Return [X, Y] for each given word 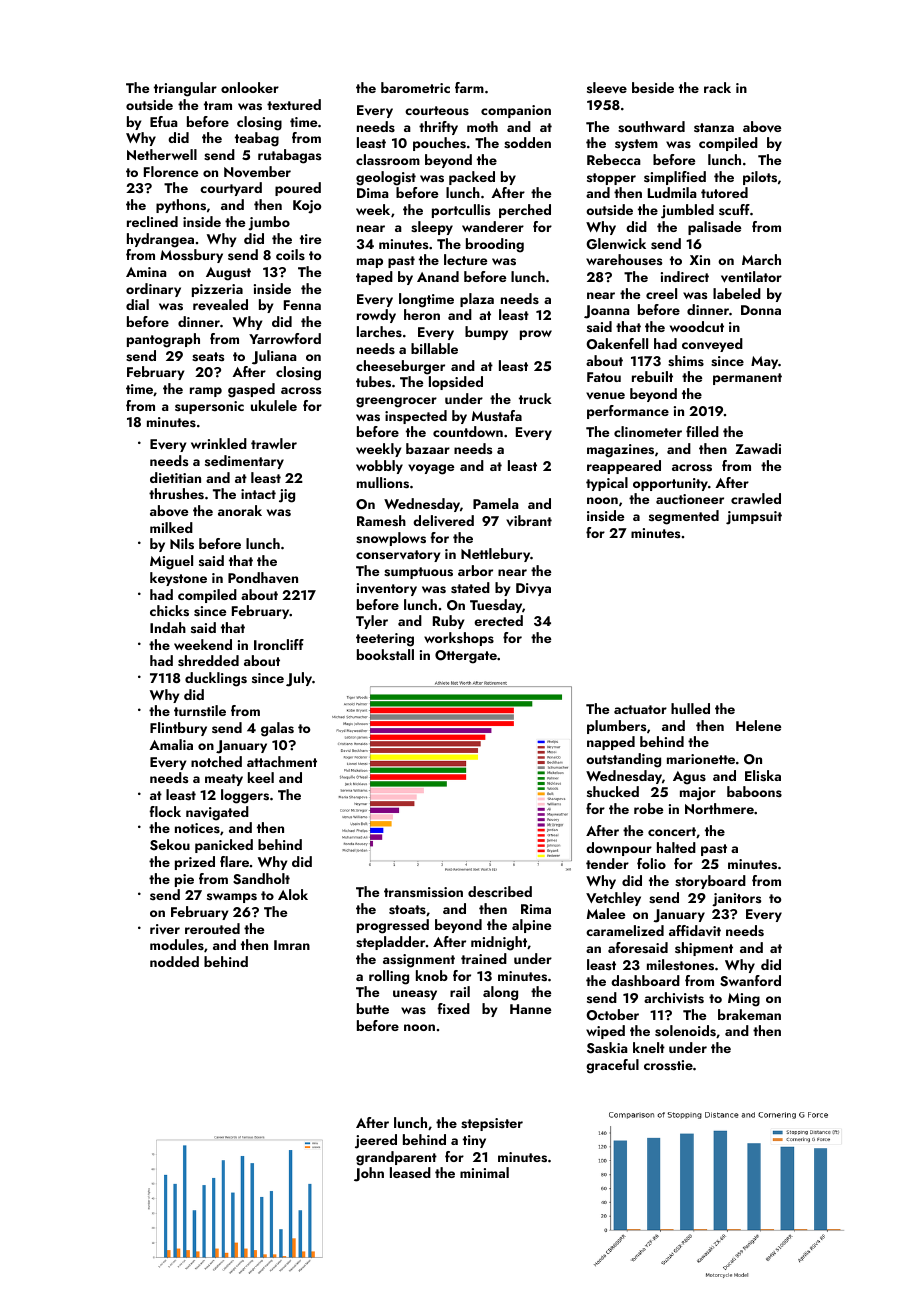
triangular [185, 89]
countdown [468, 431]
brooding [495, 245]
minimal [484, 1172]
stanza [714, 127]
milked [171, 527]
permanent [747, 379]
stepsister [492, 1124]
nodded [174, 961]
